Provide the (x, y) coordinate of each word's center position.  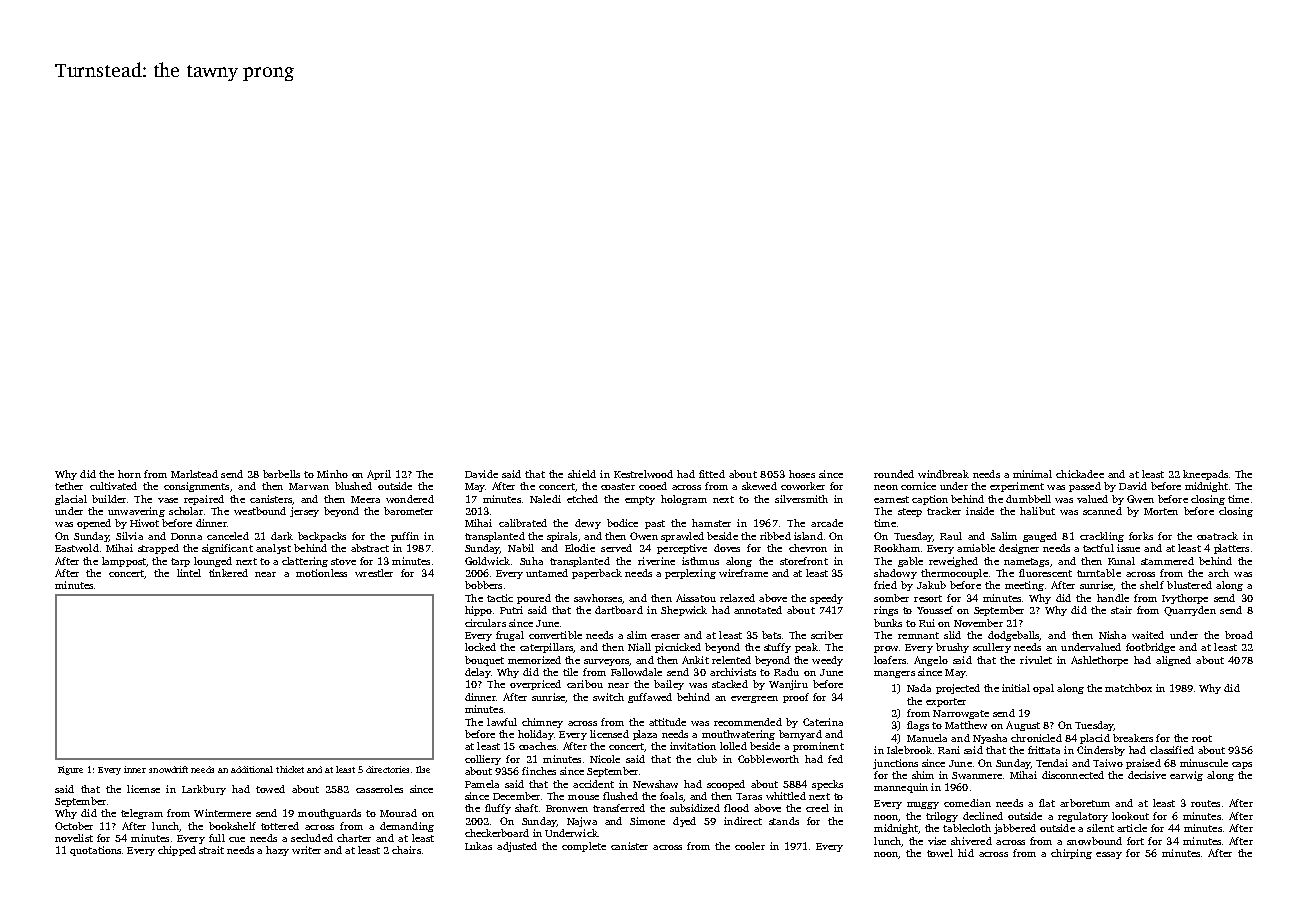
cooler (750, 846)
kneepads (1205, 475)
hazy (277, 851)
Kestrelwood (643, 474)
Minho (332, 474)
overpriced (535, 685)
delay (477, 673)
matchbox (1128, 688)
